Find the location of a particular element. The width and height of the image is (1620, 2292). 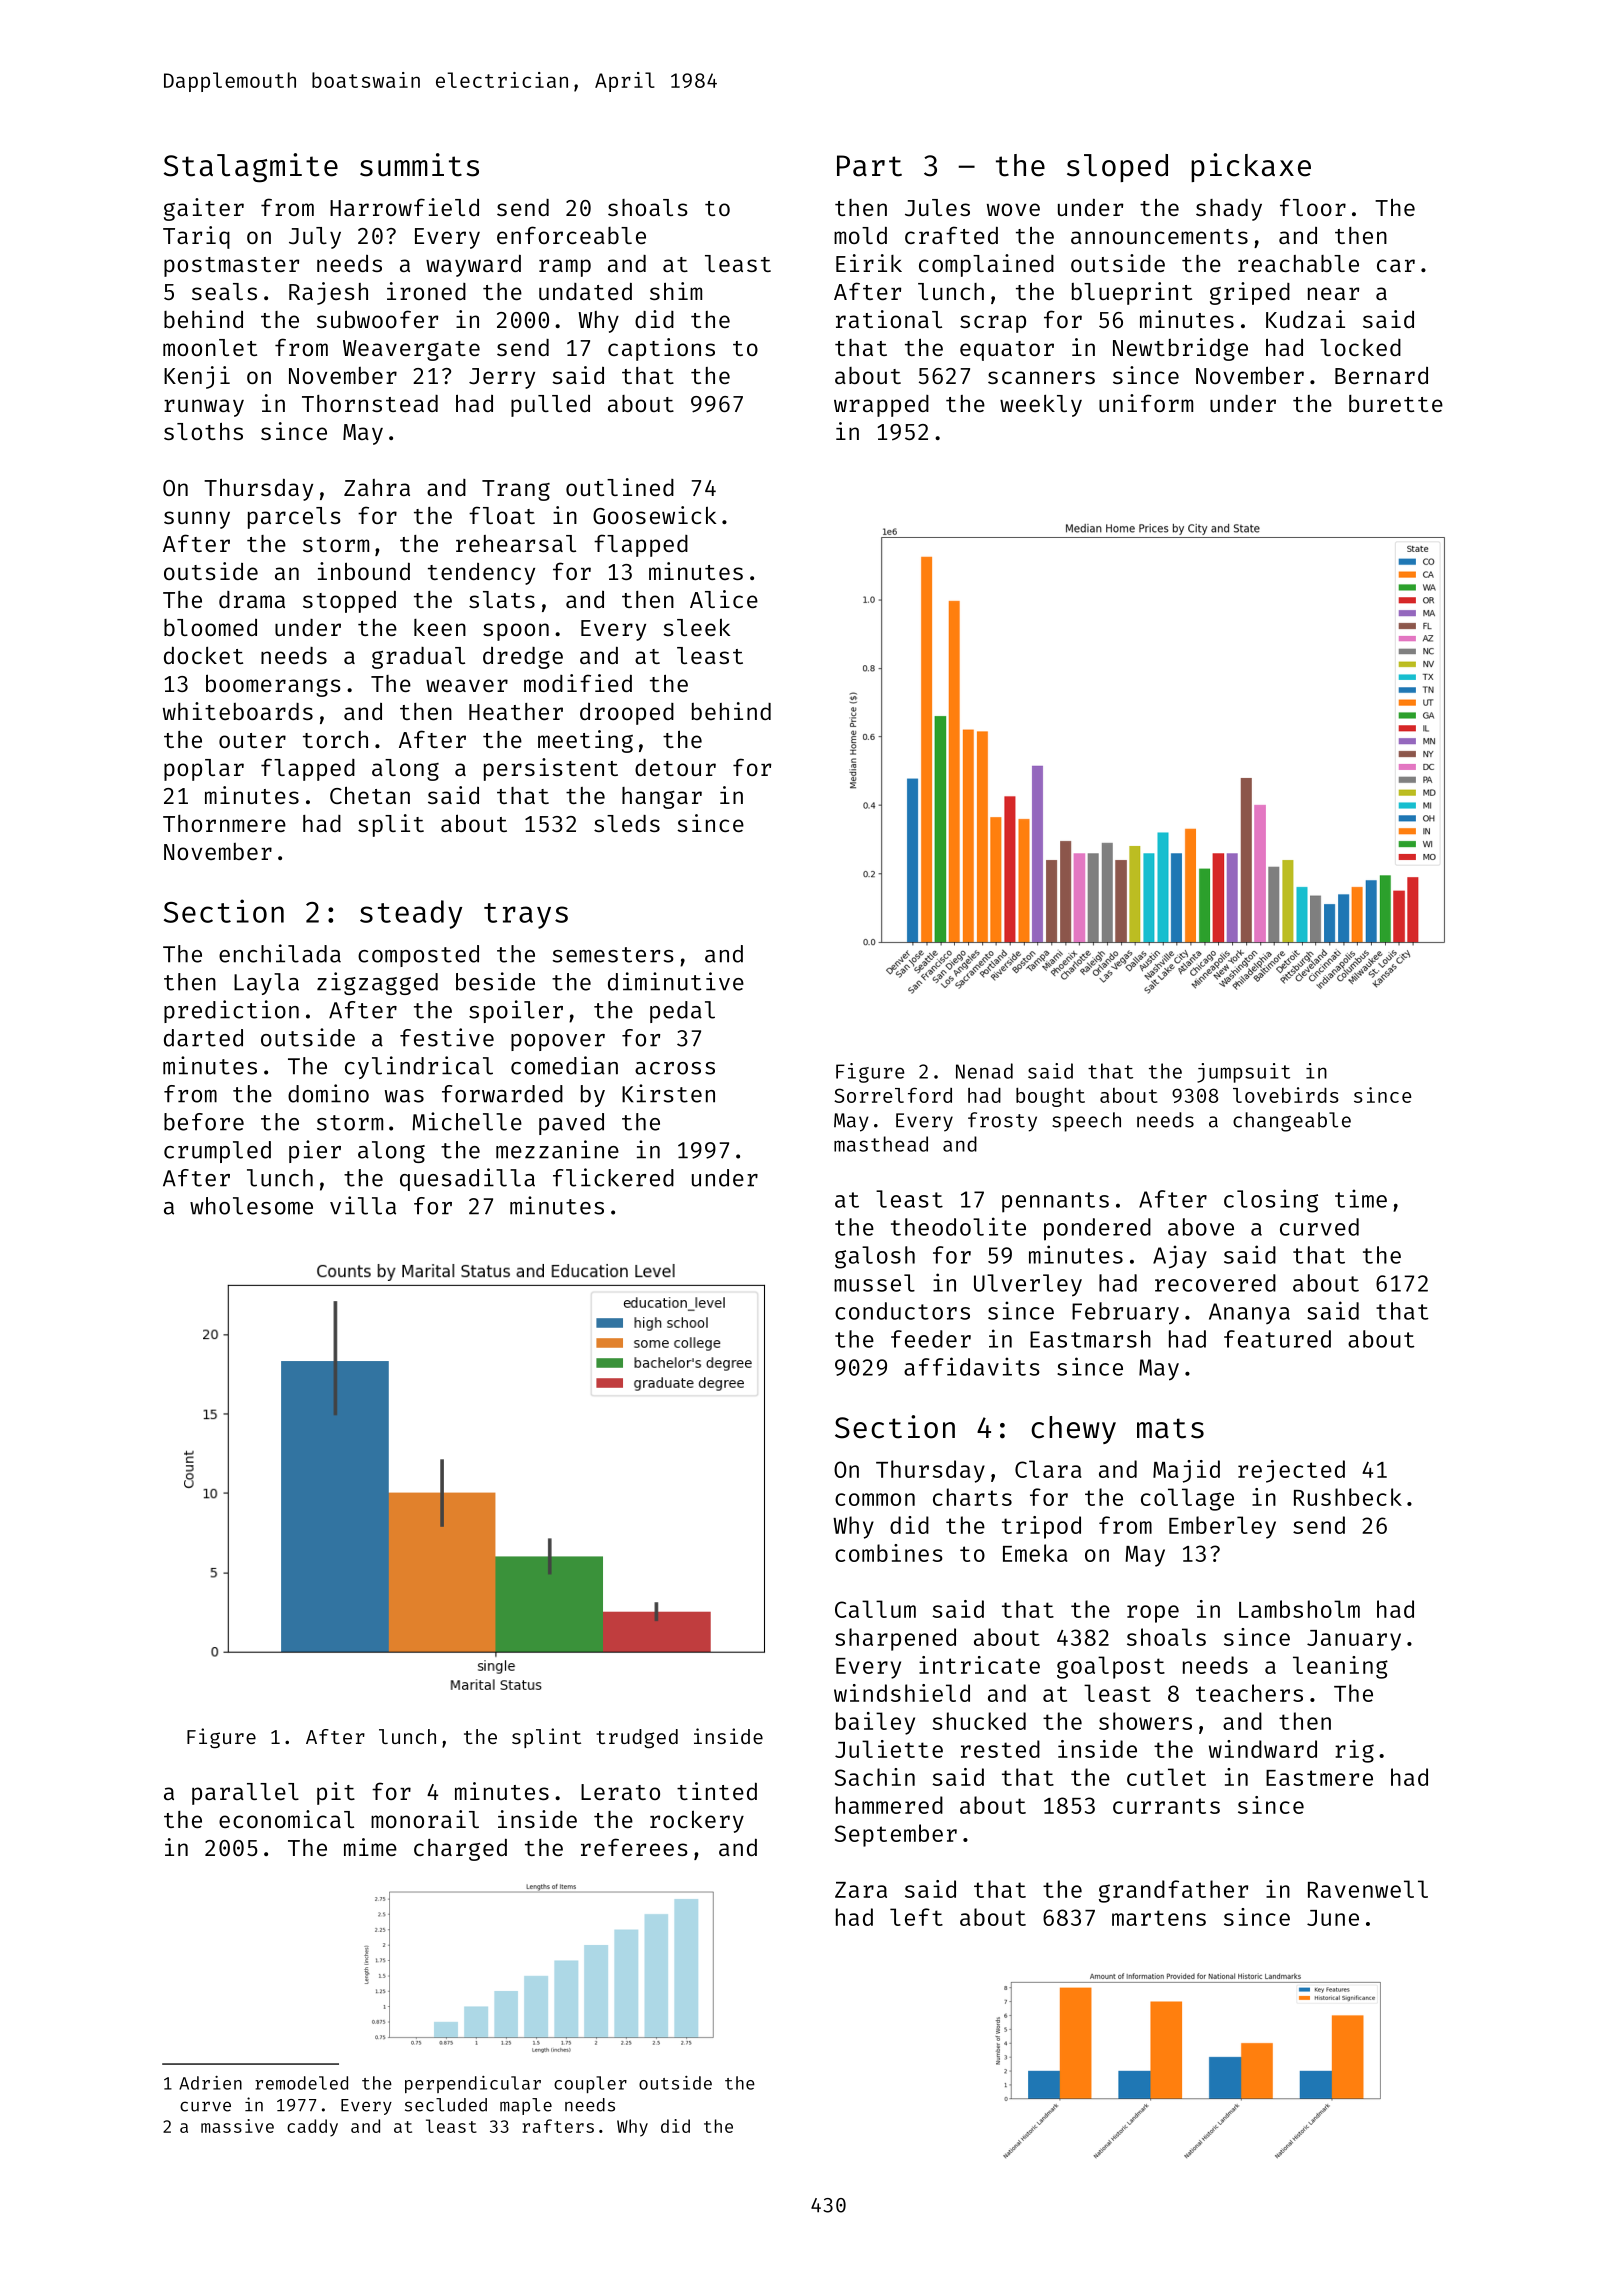

jumpsuit is located at coordinates (1243, 1073).
